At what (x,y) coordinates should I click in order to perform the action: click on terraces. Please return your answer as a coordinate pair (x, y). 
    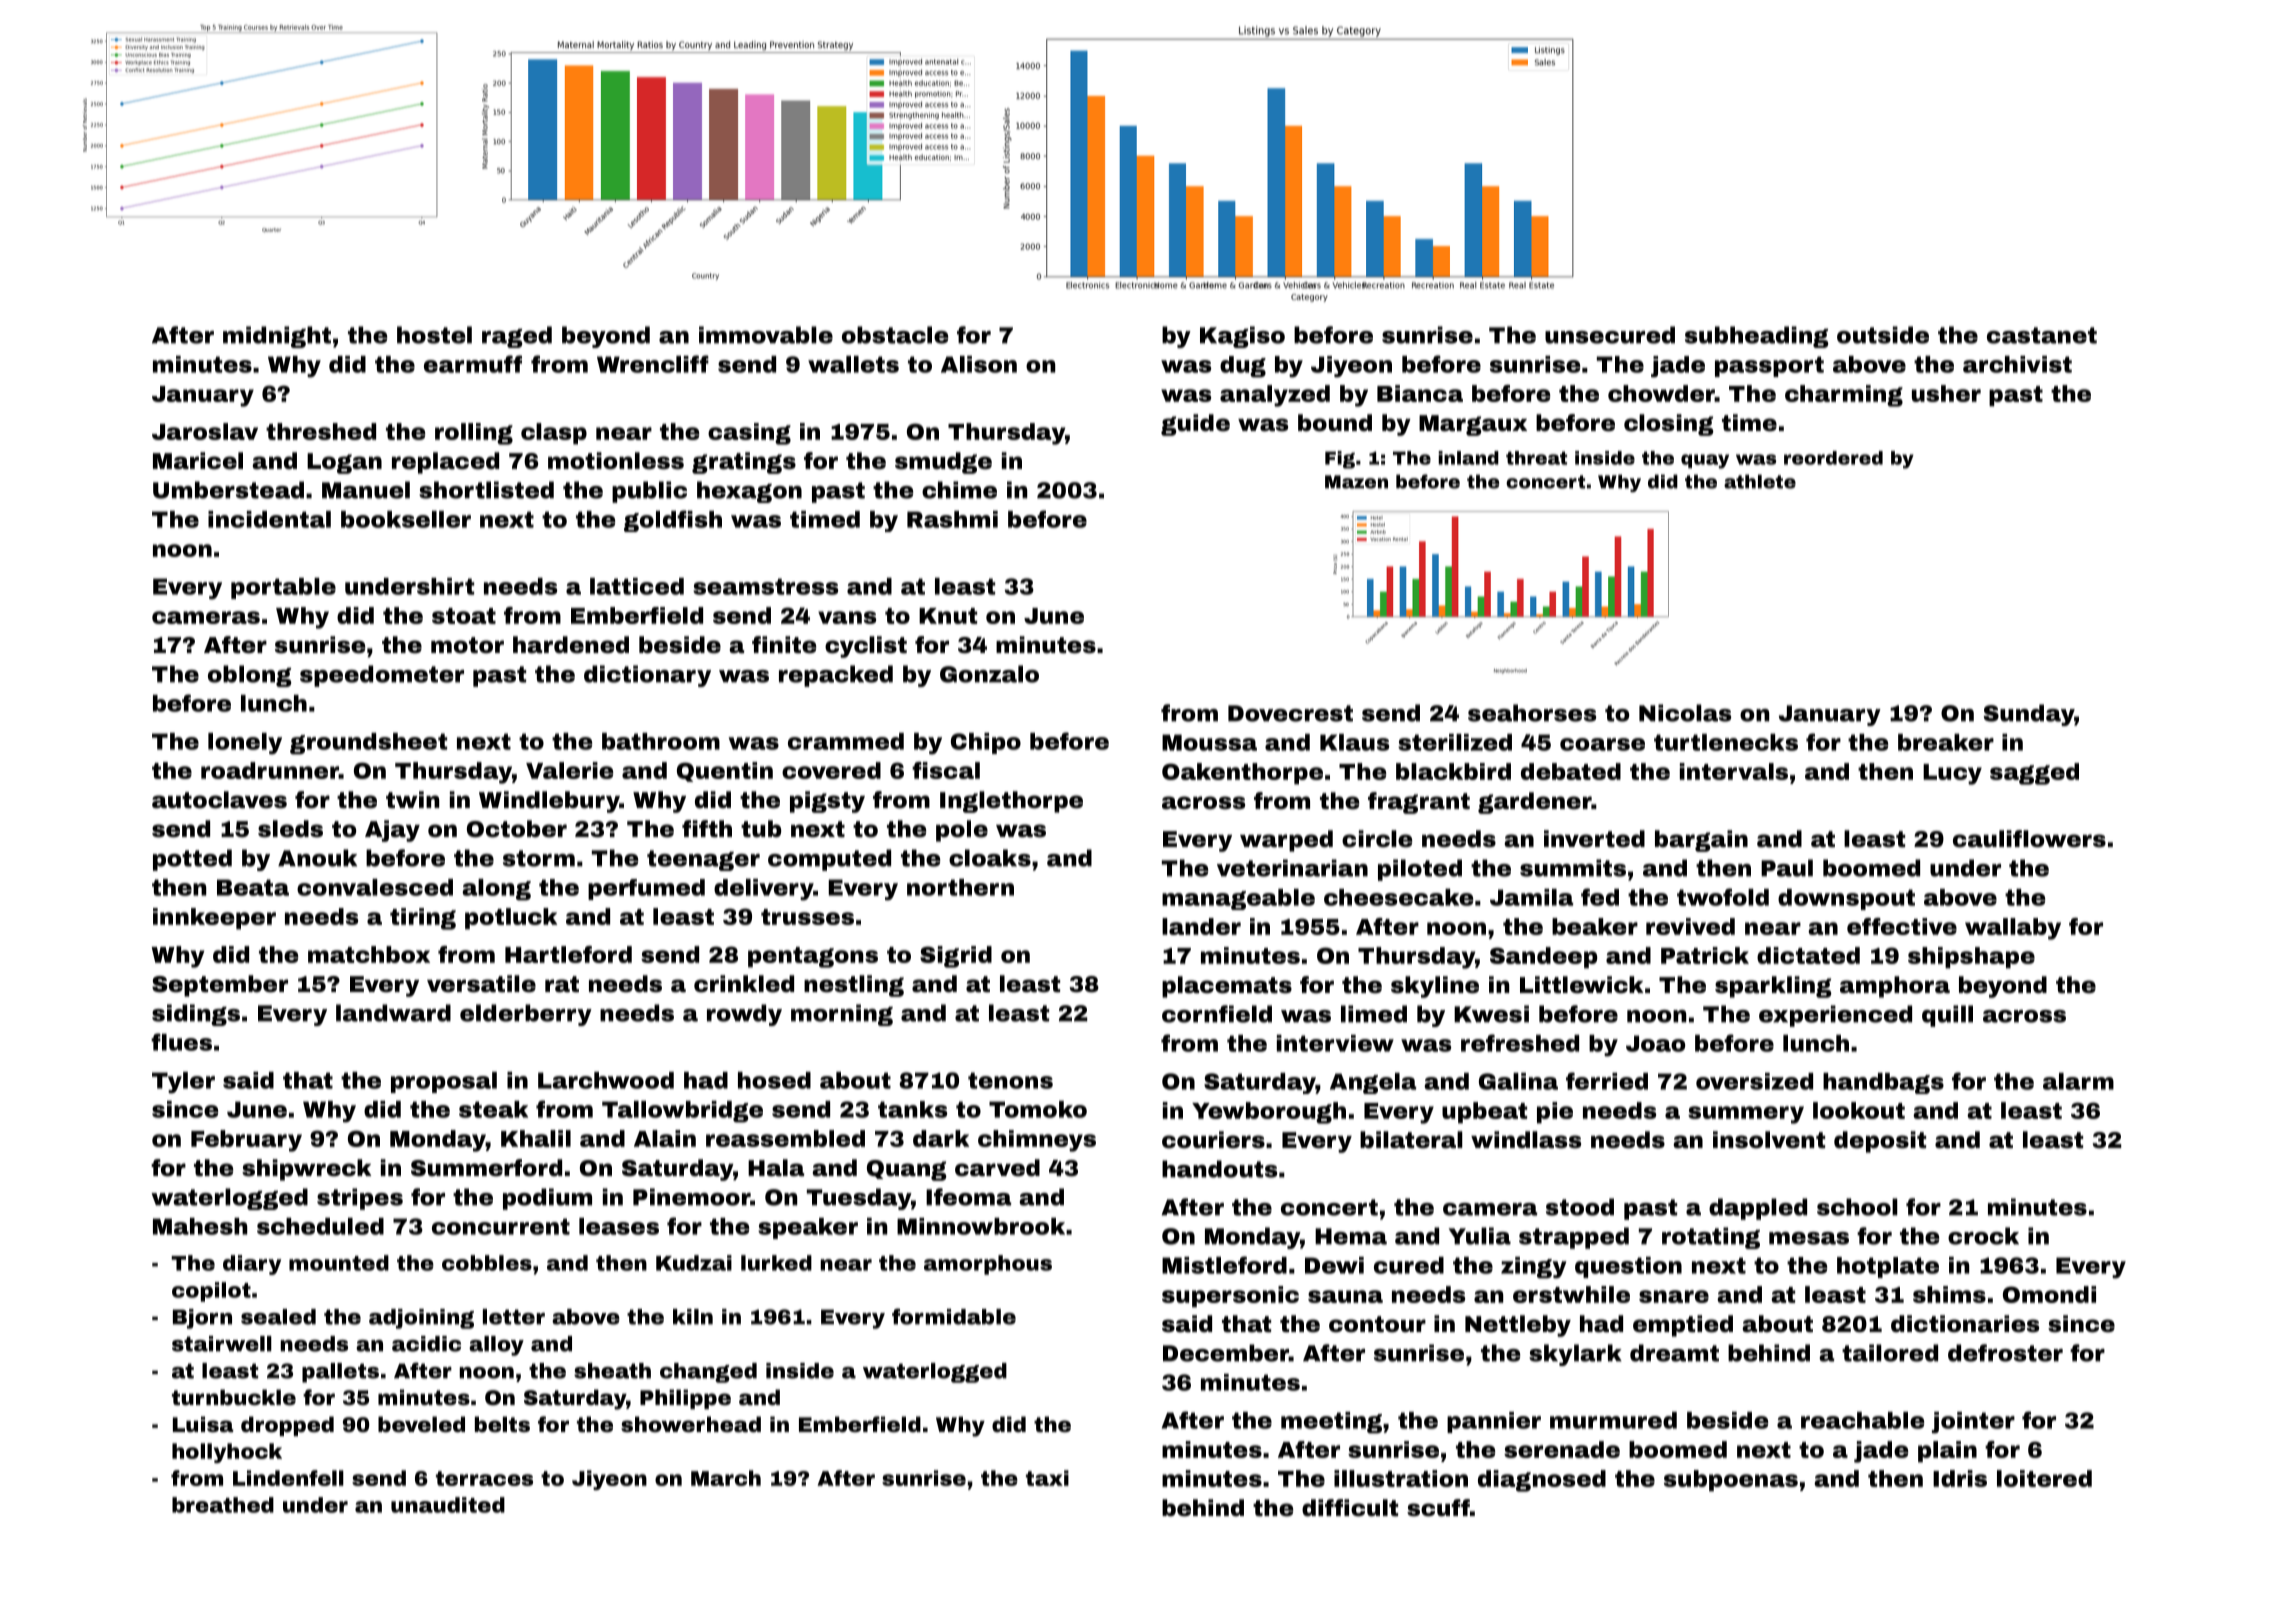
    Looking at the image, I should click on (484, 1478).
